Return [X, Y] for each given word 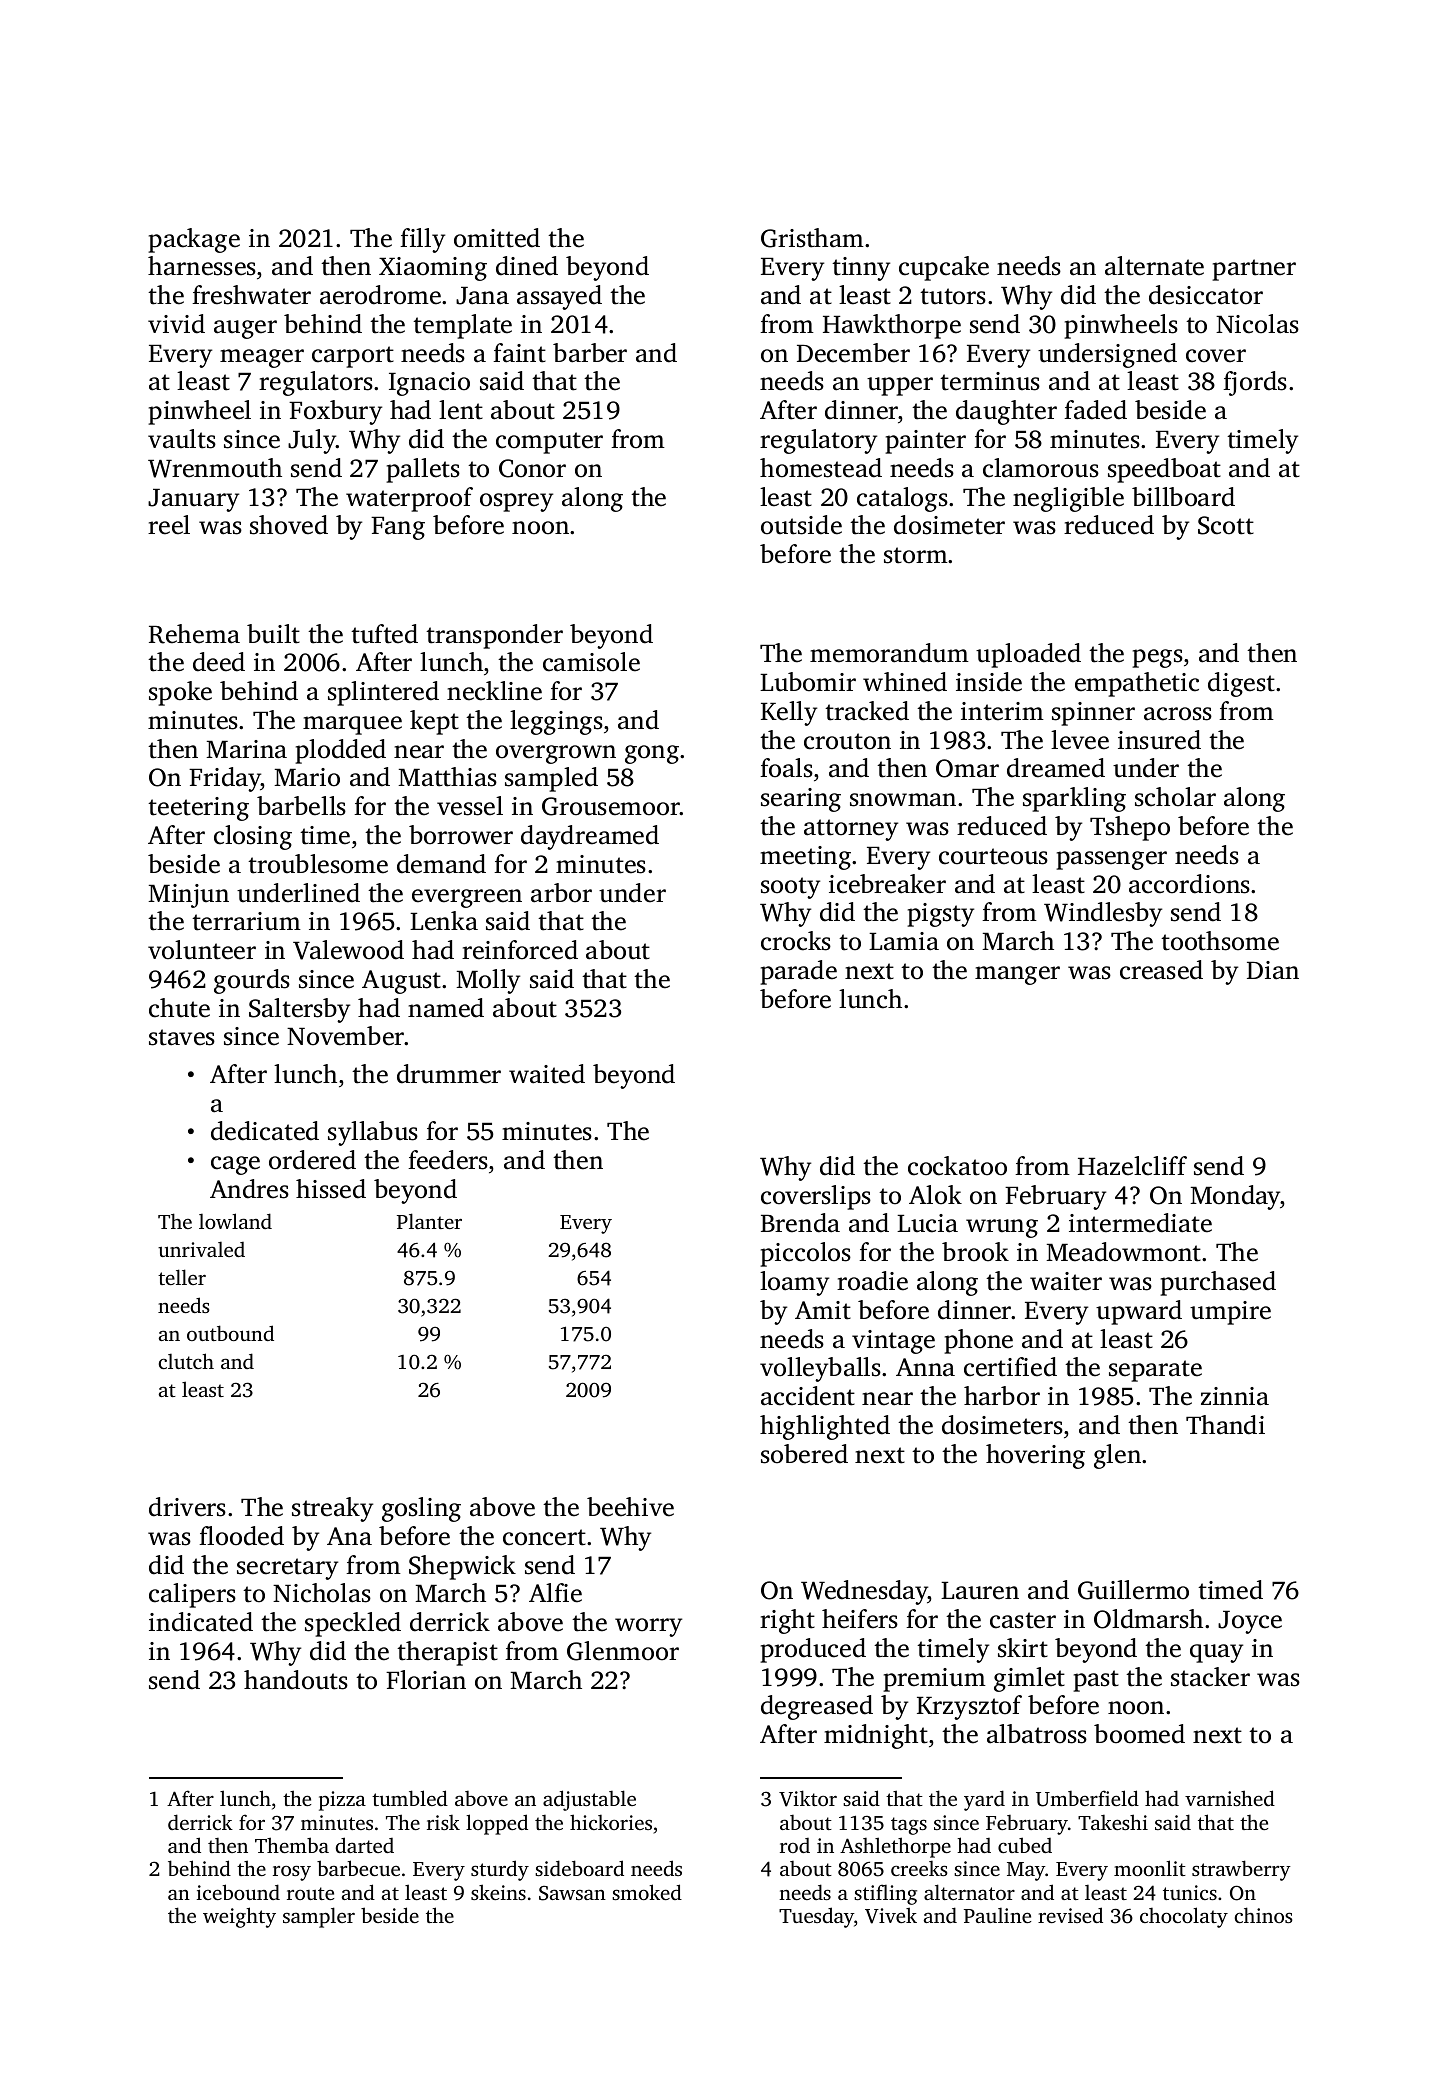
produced [813, 1650]
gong [652, 754]
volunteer [202, 950]
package [194, 240]
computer [549, 443]
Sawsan [572, 1893]
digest [1241, 684]
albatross [1037, 1734]
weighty [239, 1917]
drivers [187, 1507]
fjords [1255, 383]
